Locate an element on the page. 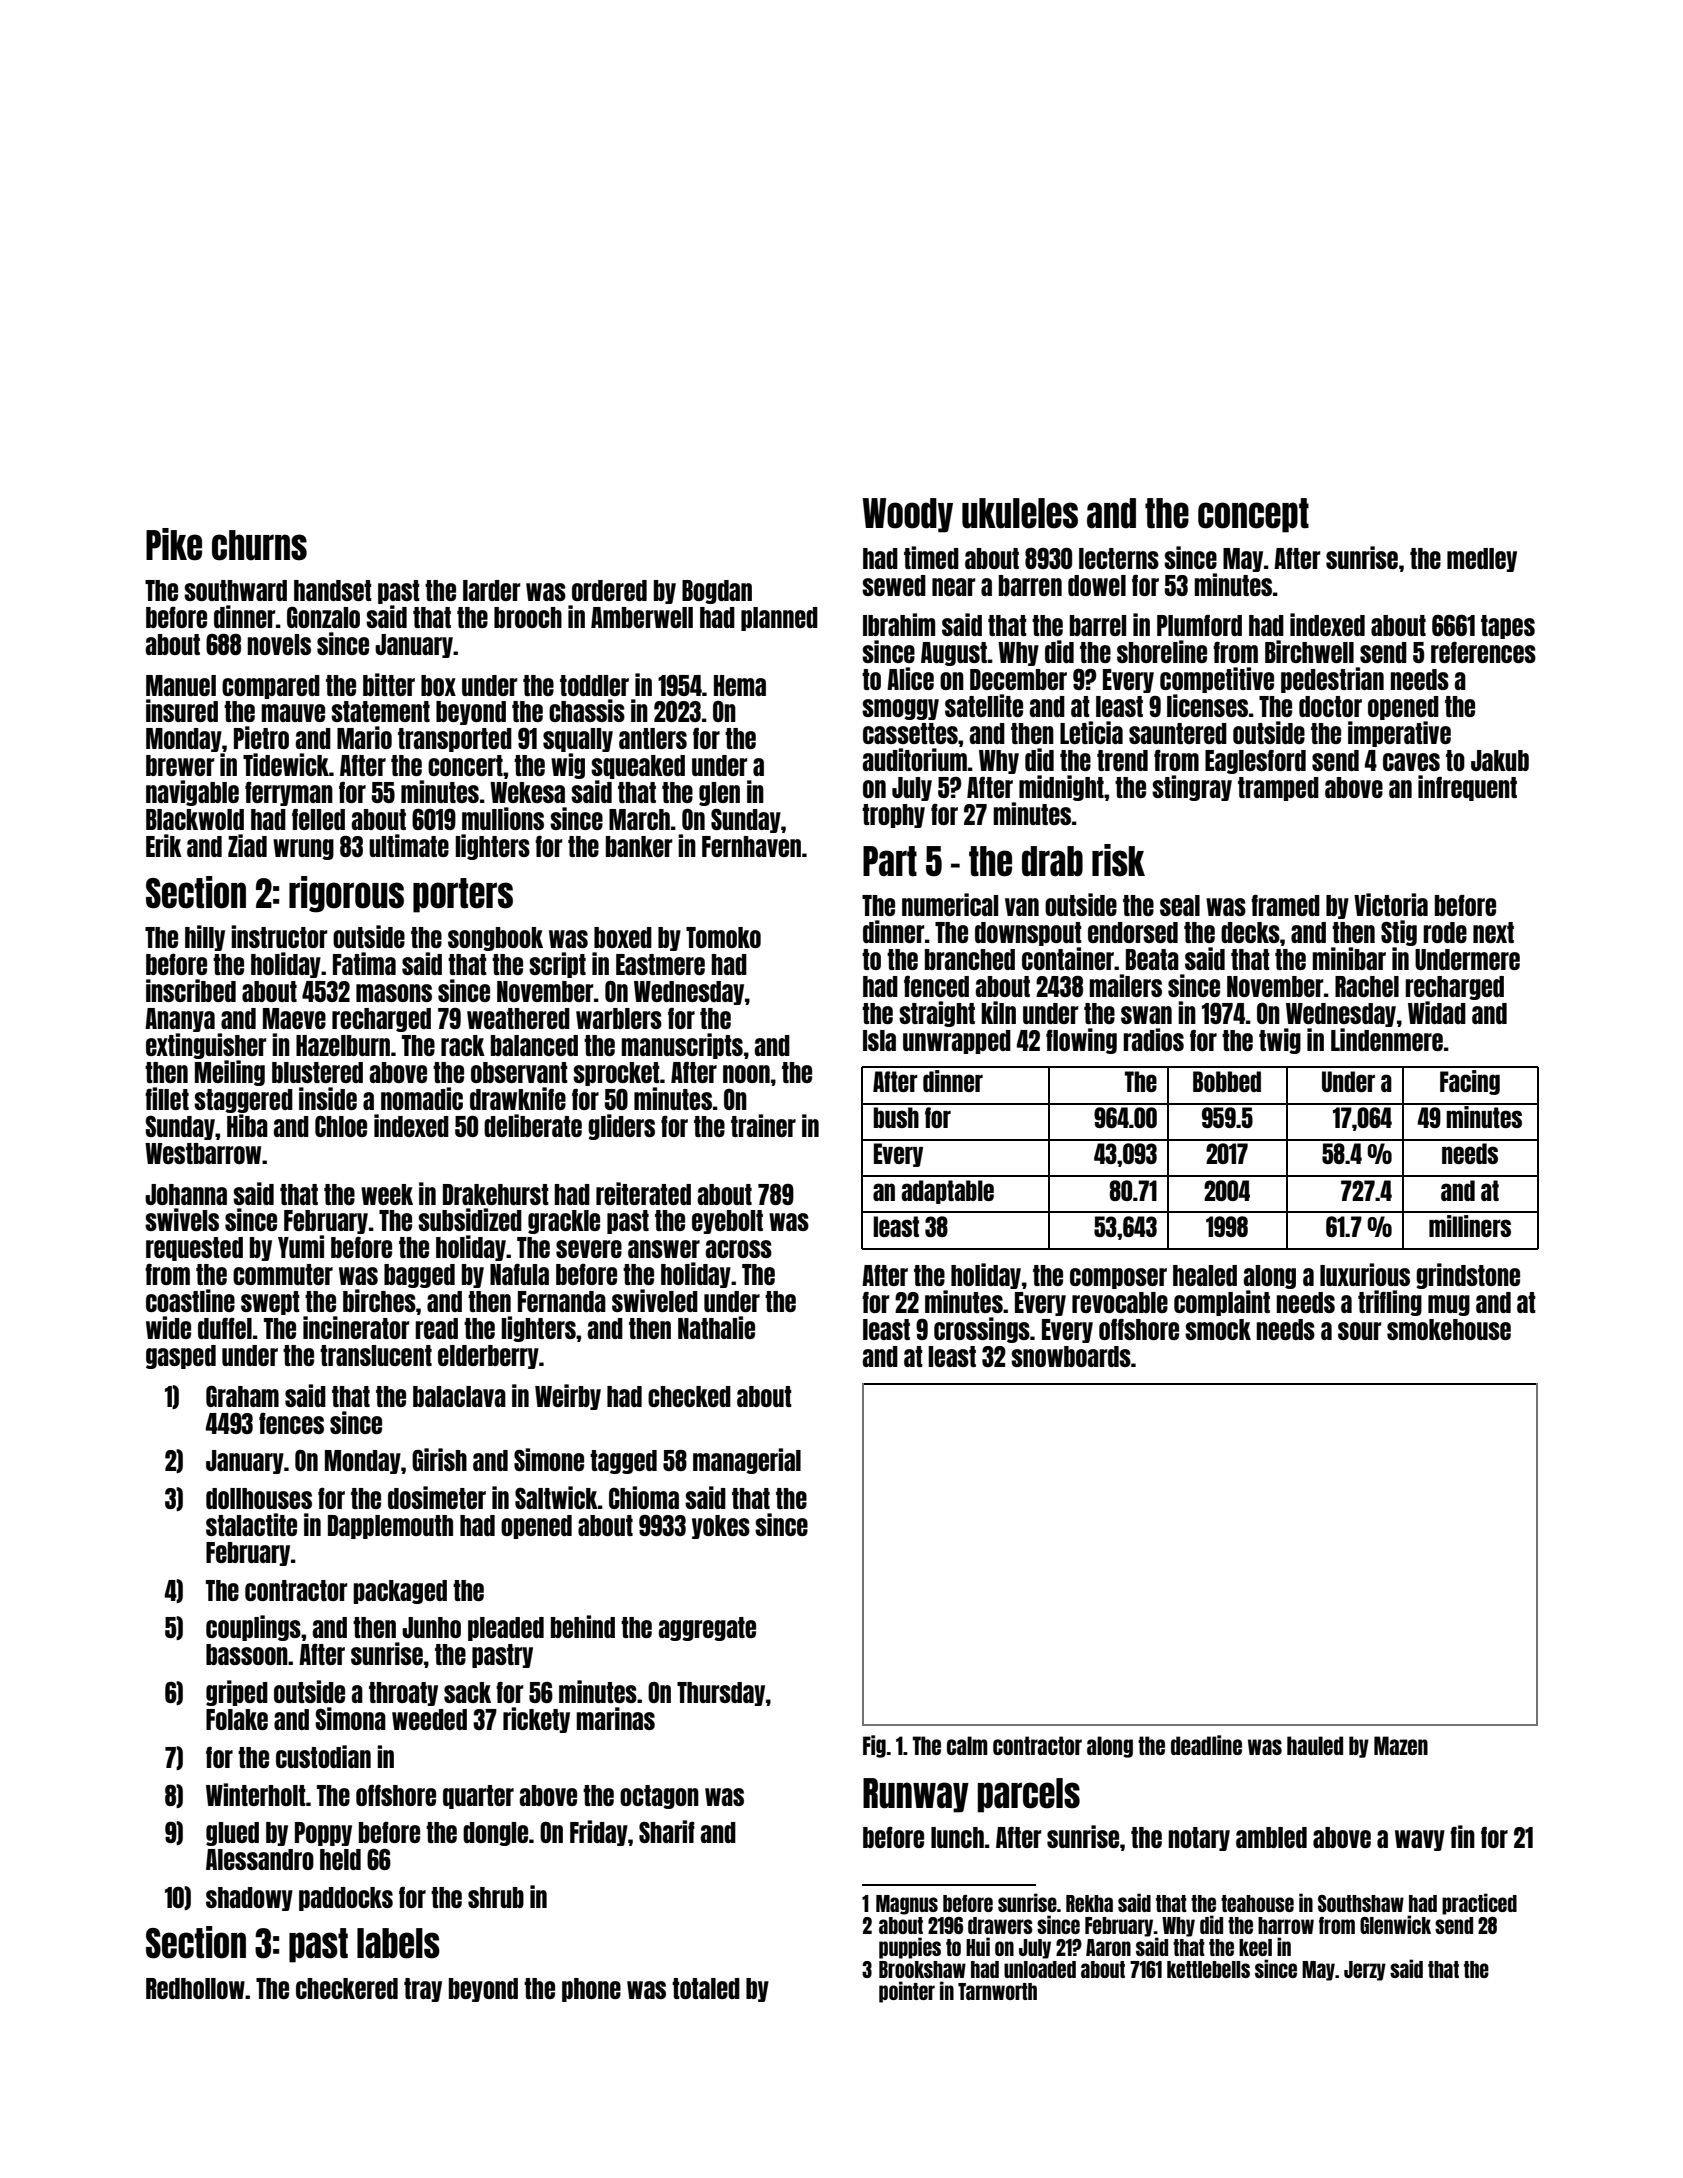  totaled is located at coordinates (706, 1988).
